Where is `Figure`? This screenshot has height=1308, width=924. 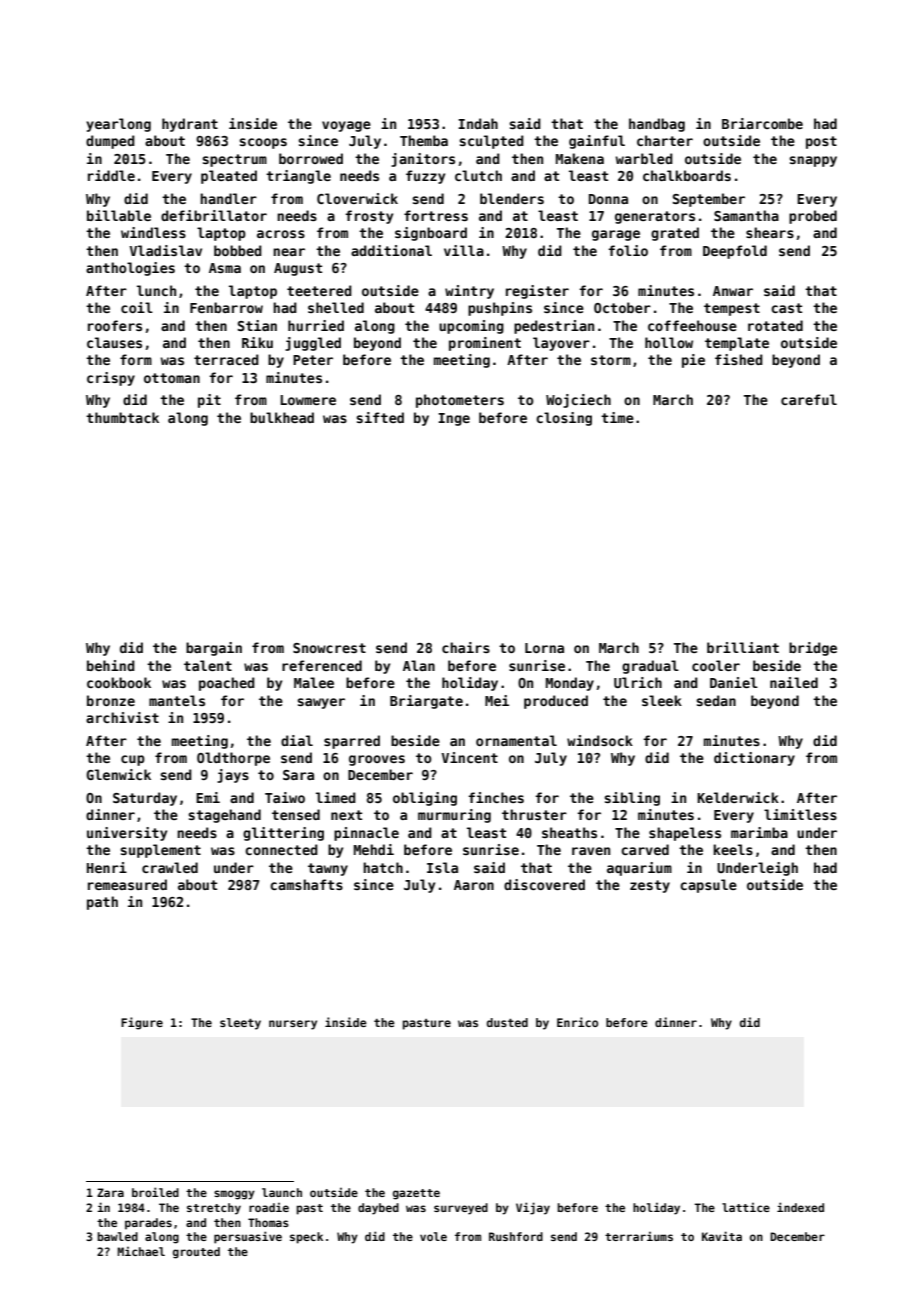 Figure is located at coordinates (142, 1023).
